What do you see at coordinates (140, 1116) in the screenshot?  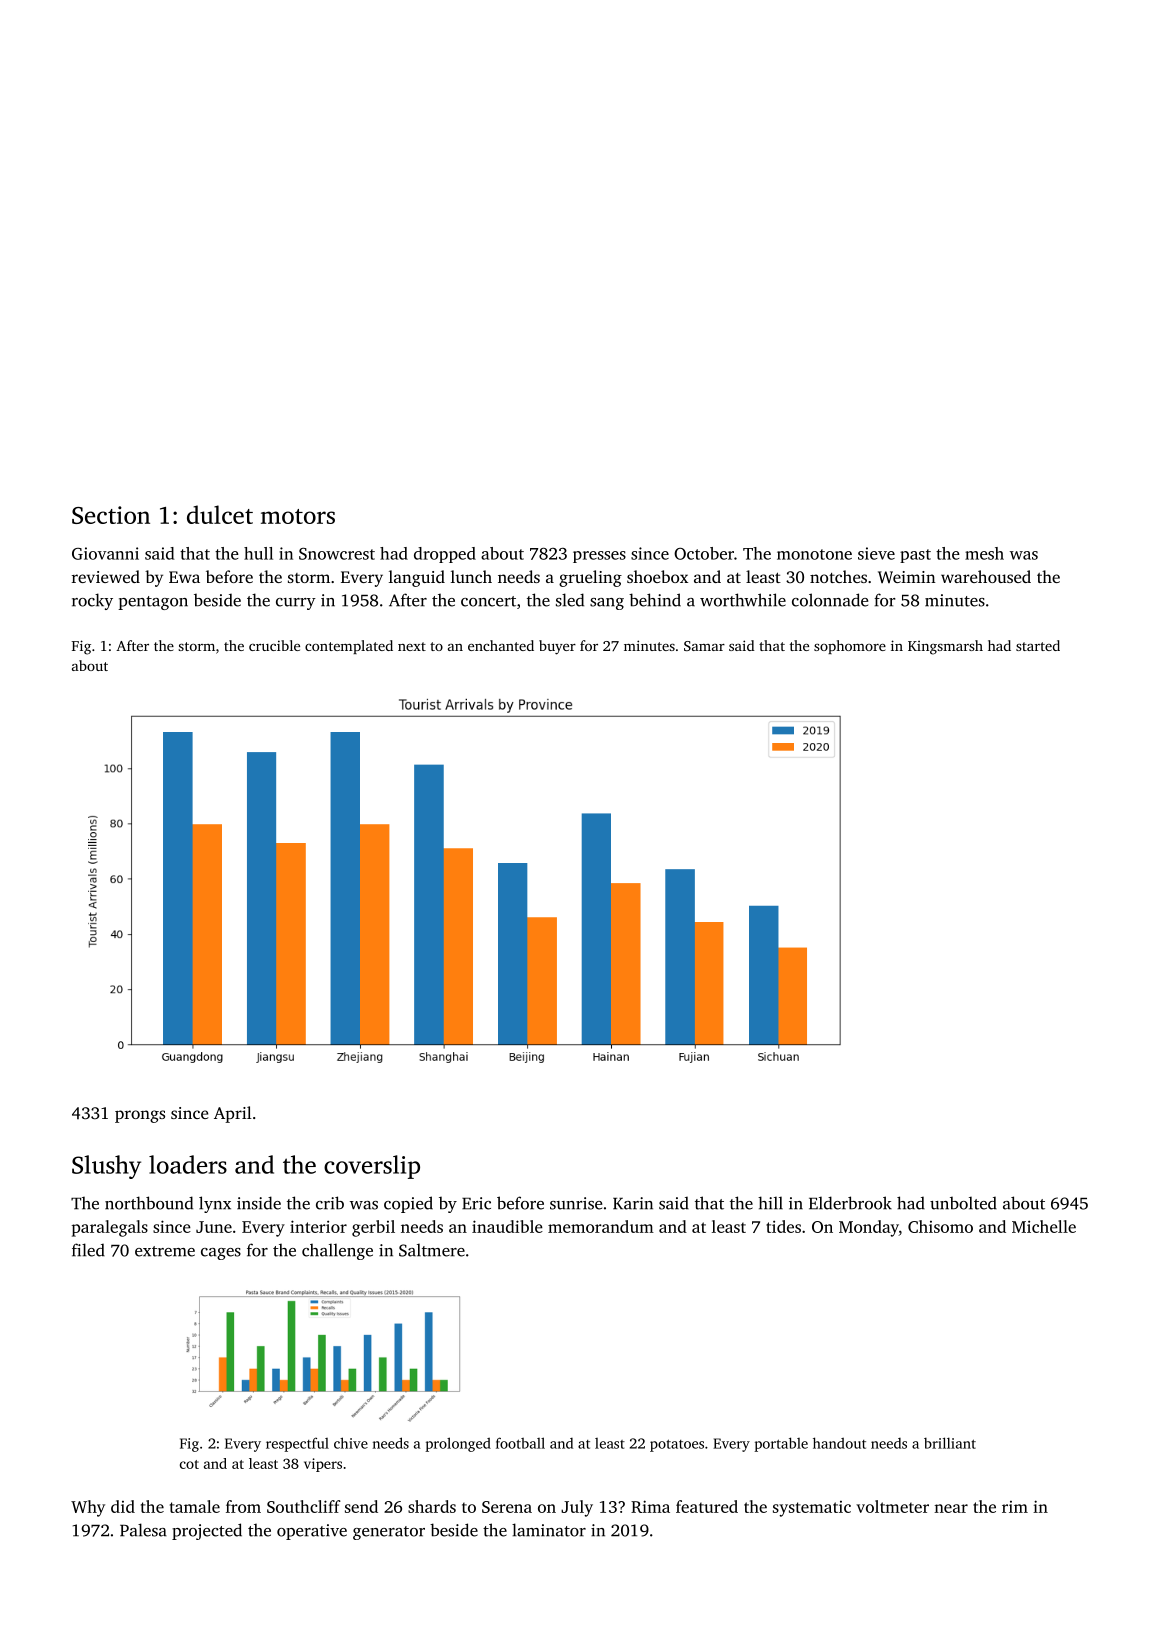 I see `prongs` at bounding box center [140, 1116].
